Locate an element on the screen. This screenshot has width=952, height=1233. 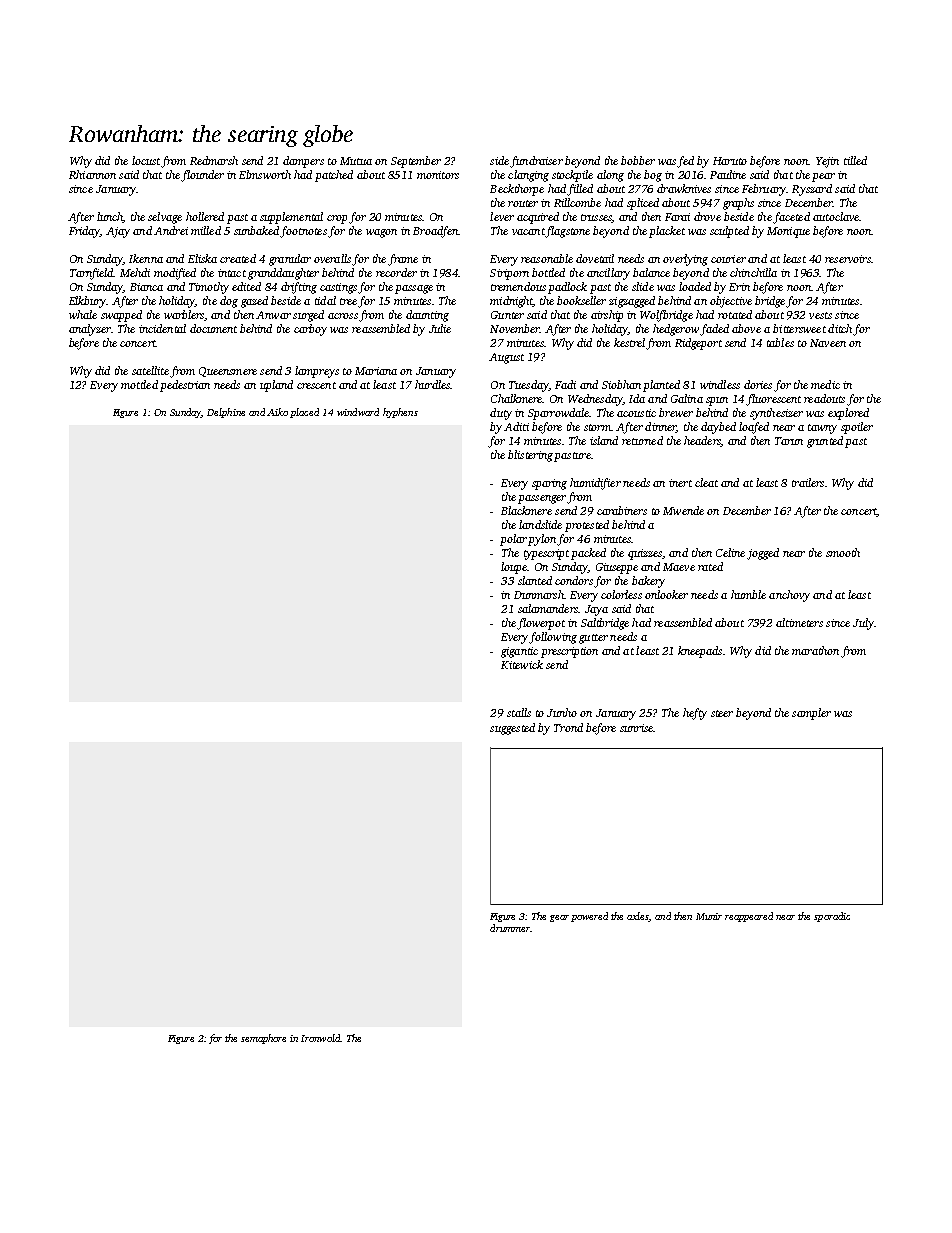
drummer is located at coordinates (510, 928).
